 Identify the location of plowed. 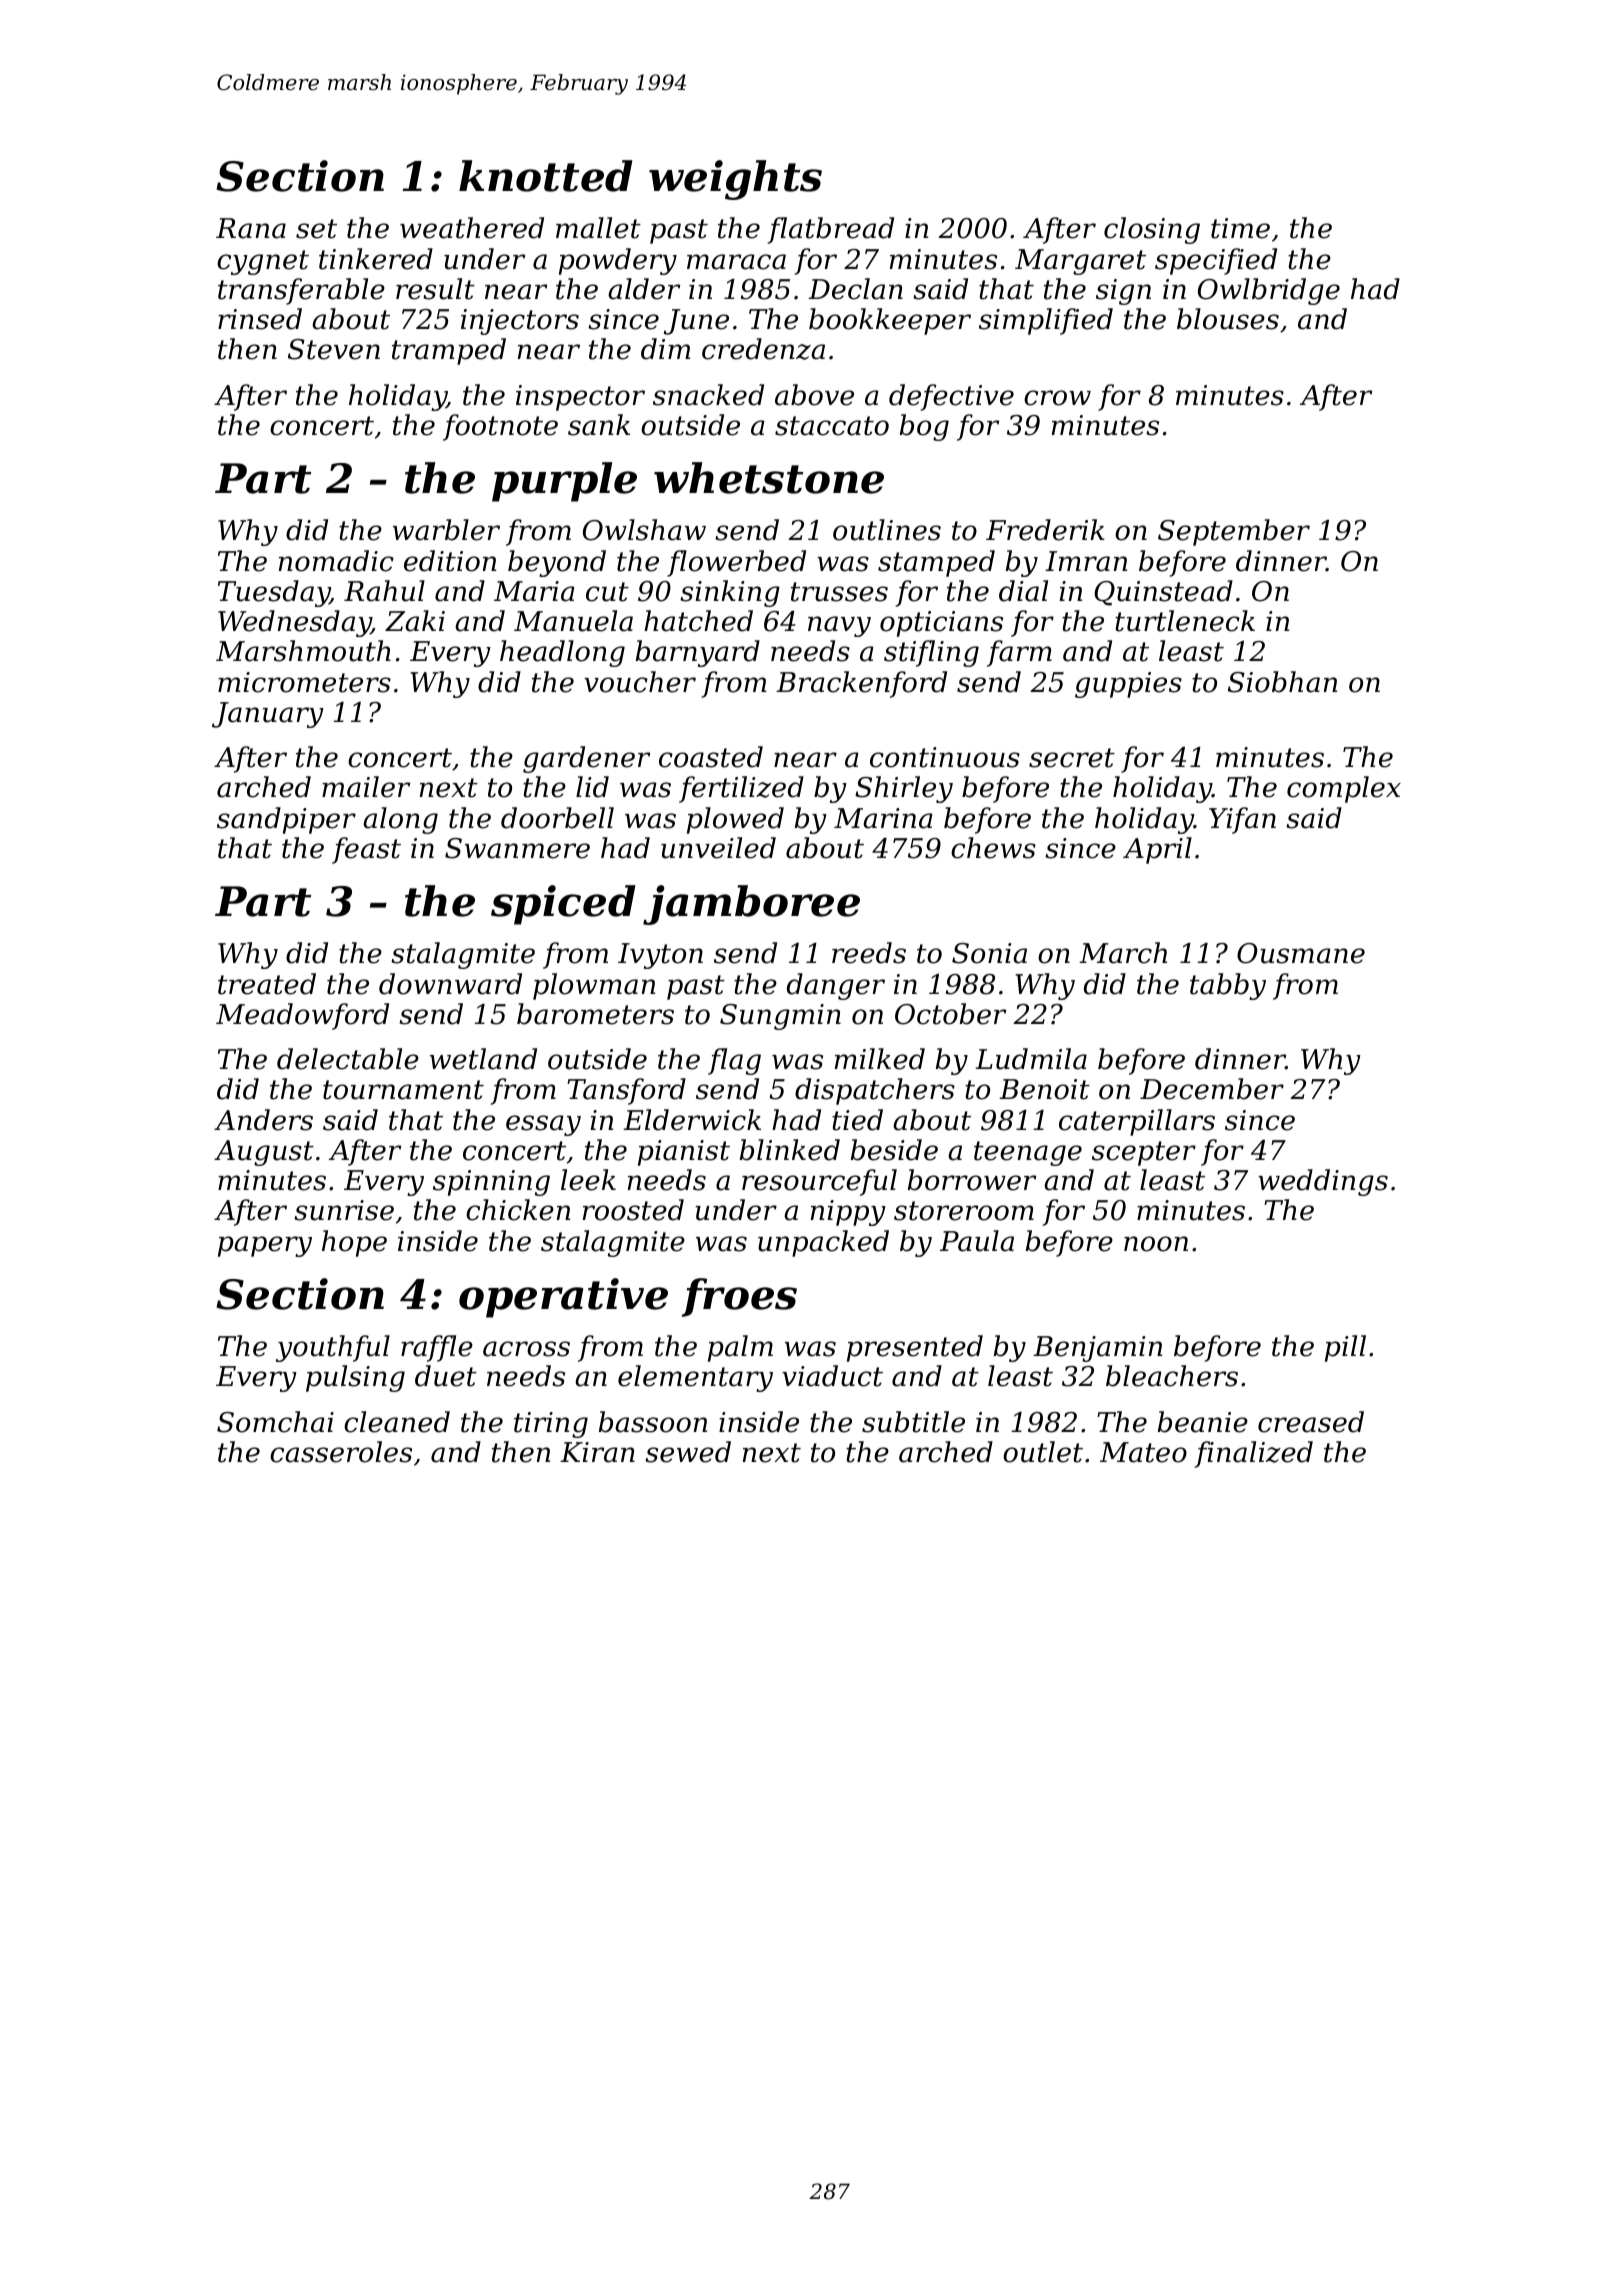
(735, 820).
